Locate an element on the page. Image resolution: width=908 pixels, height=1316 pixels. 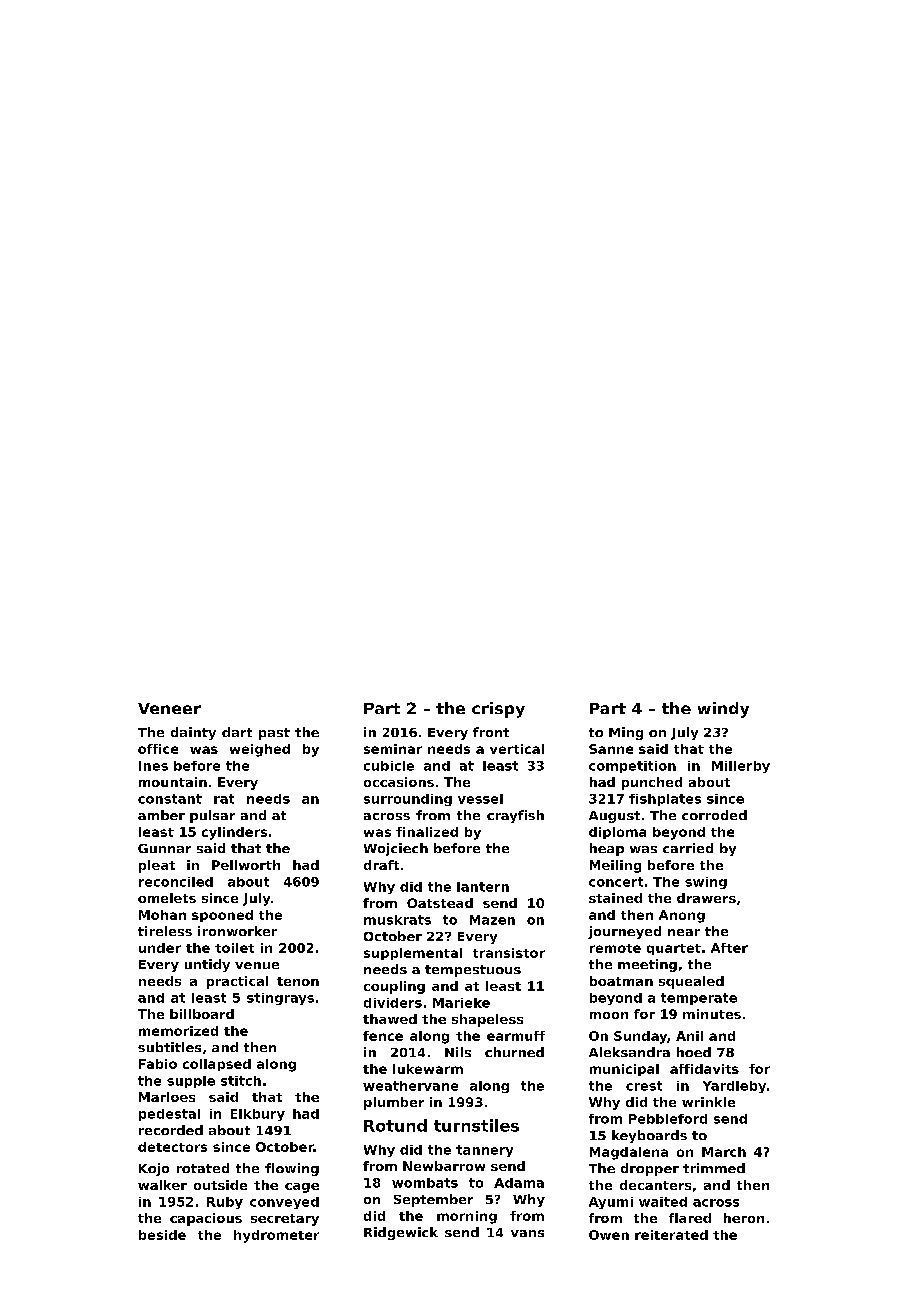
Veneer is located at coordinates (169, 708).
